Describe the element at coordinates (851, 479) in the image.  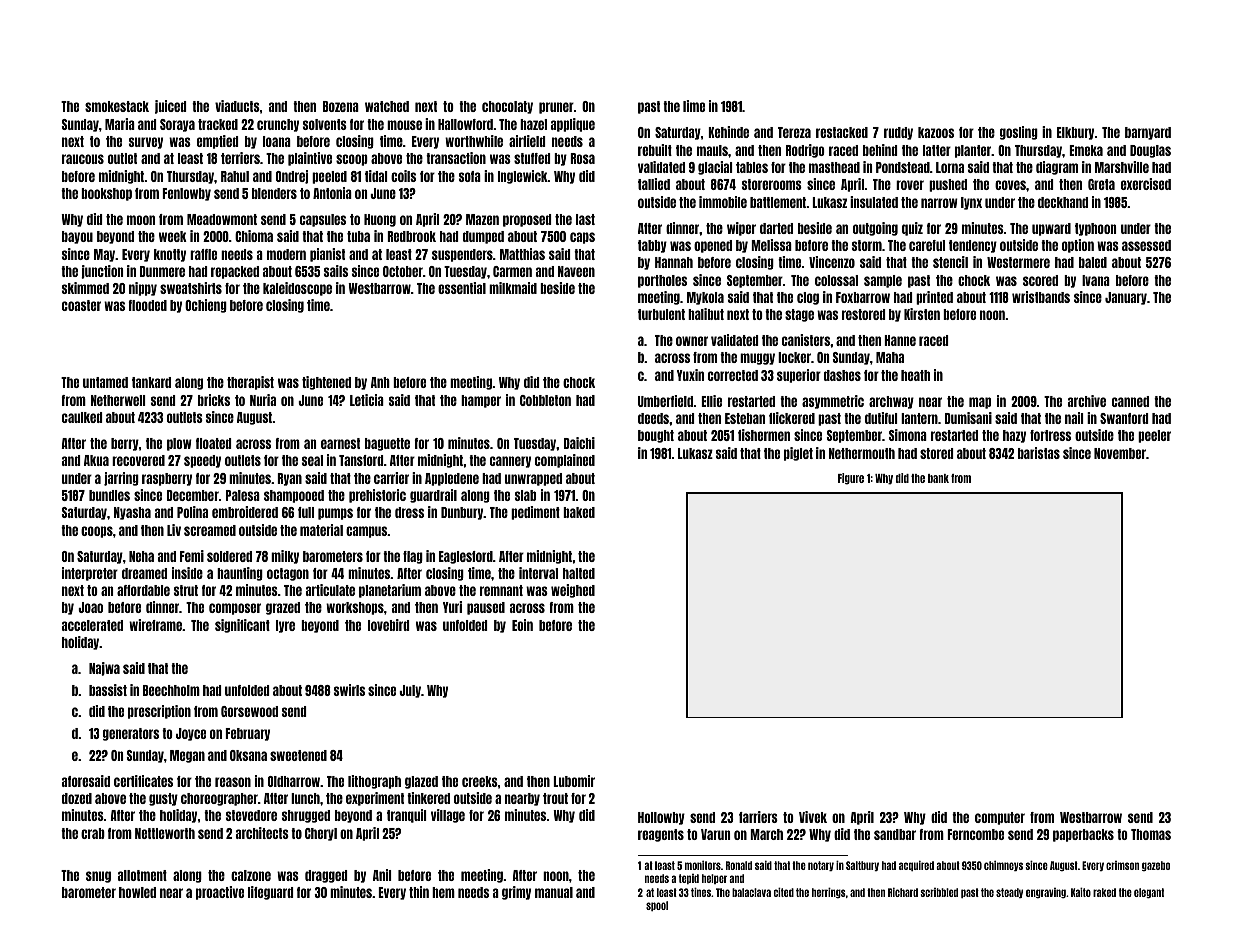
I see `Figure` at that location.
